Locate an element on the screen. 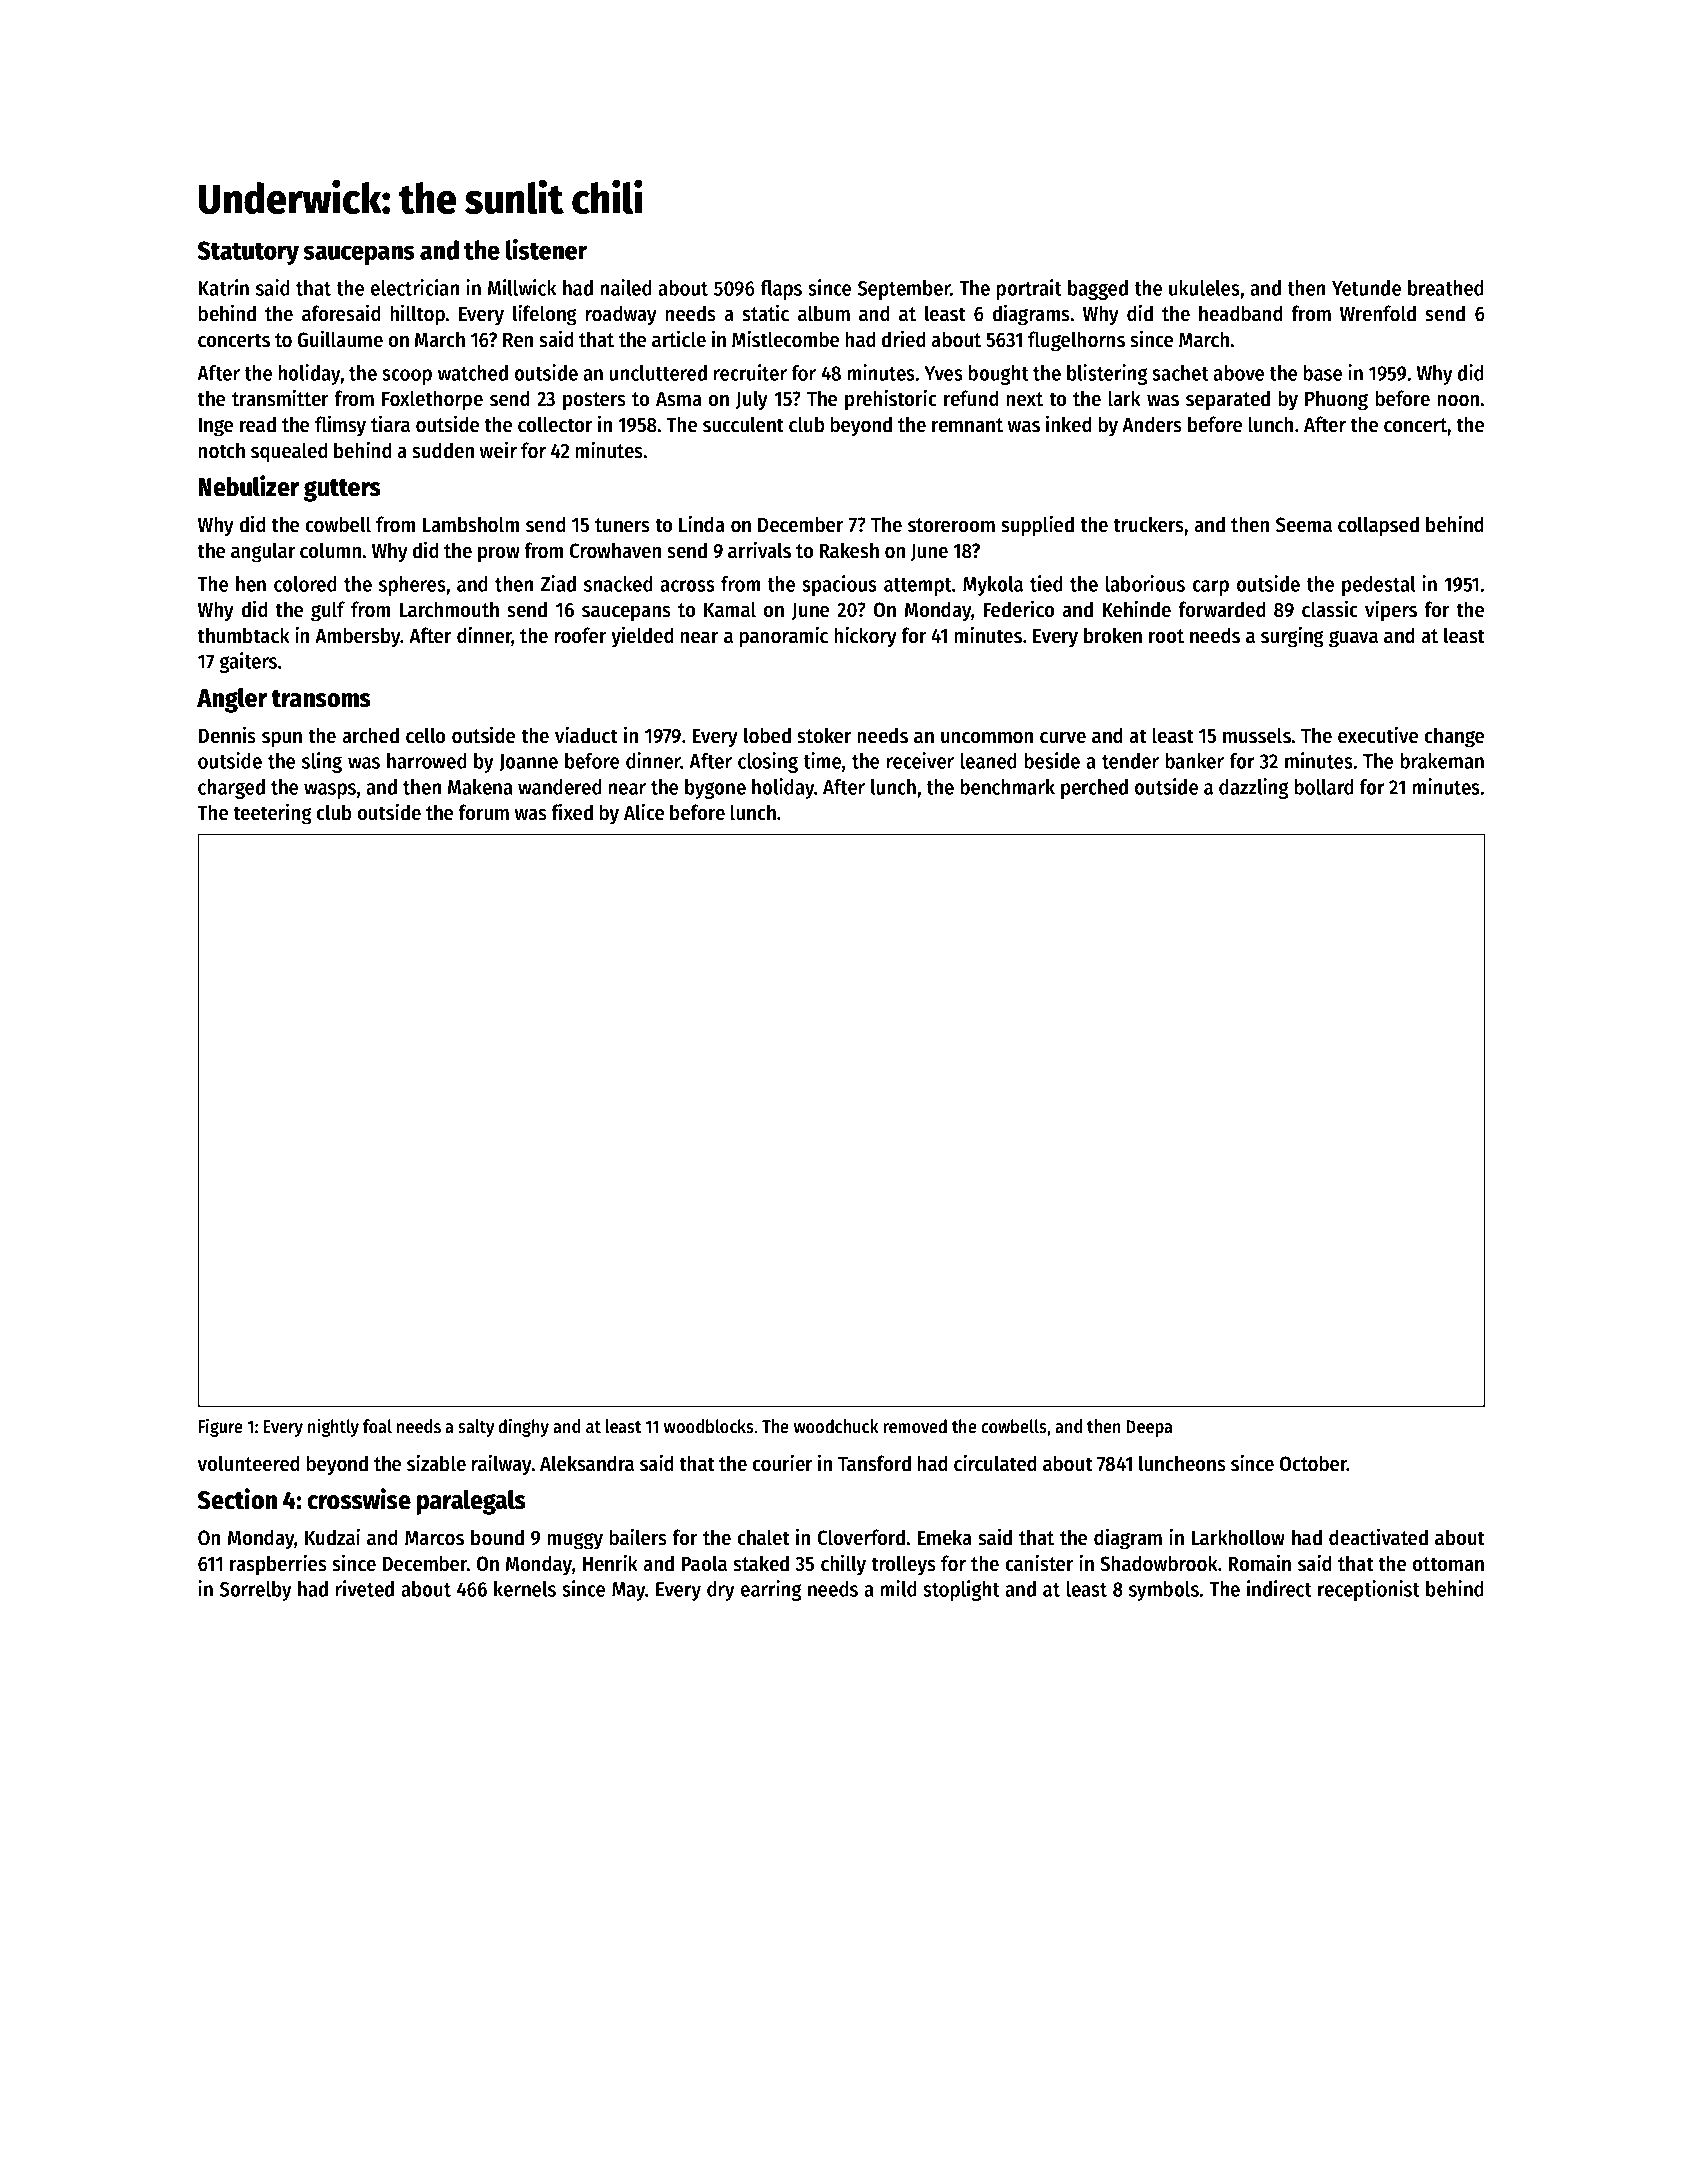 The width and height of the screenshot is (1683, 2178). removed is located at coordinates (915, 1426).
